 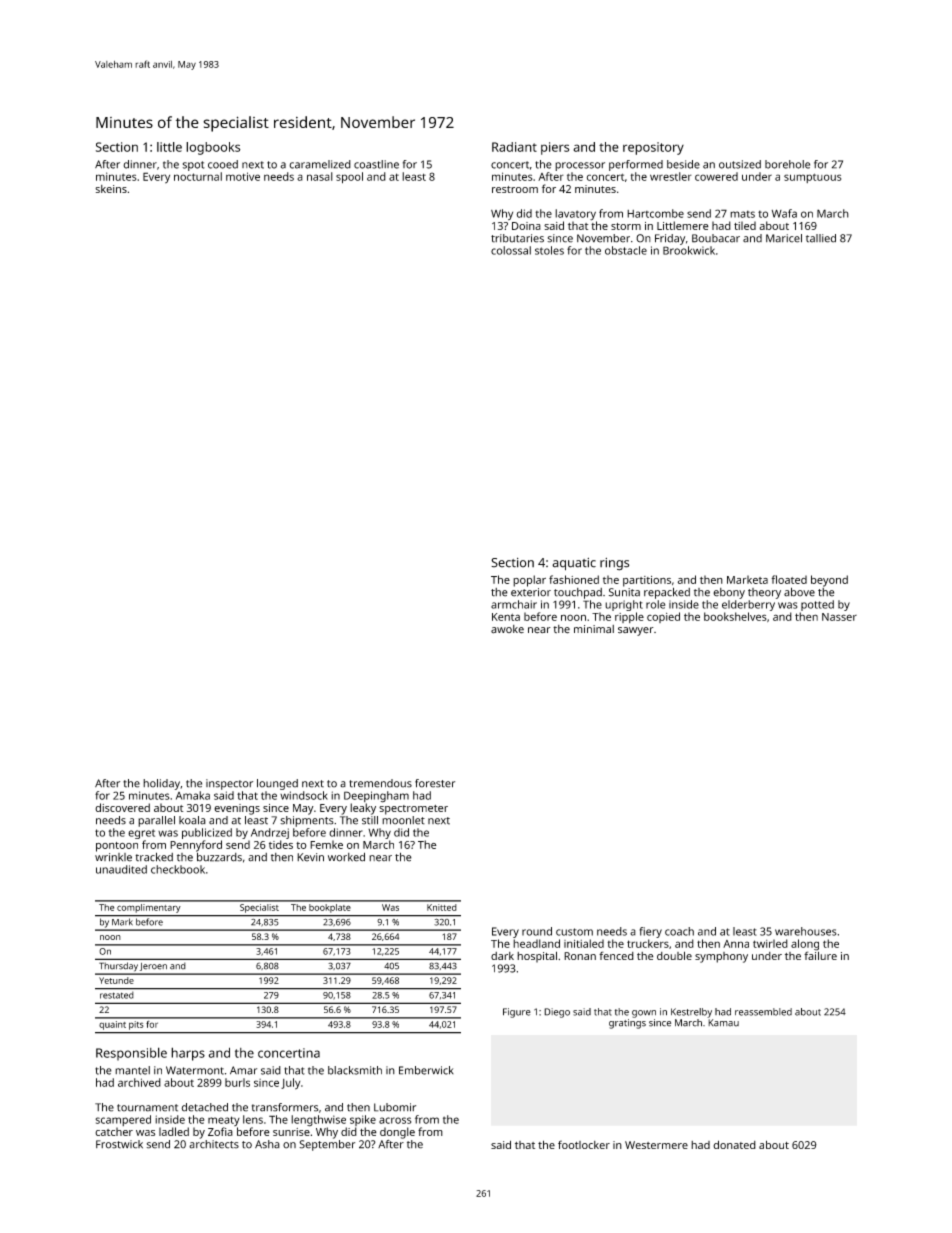 I want to click on skeins, so click(x=111, y=189).
